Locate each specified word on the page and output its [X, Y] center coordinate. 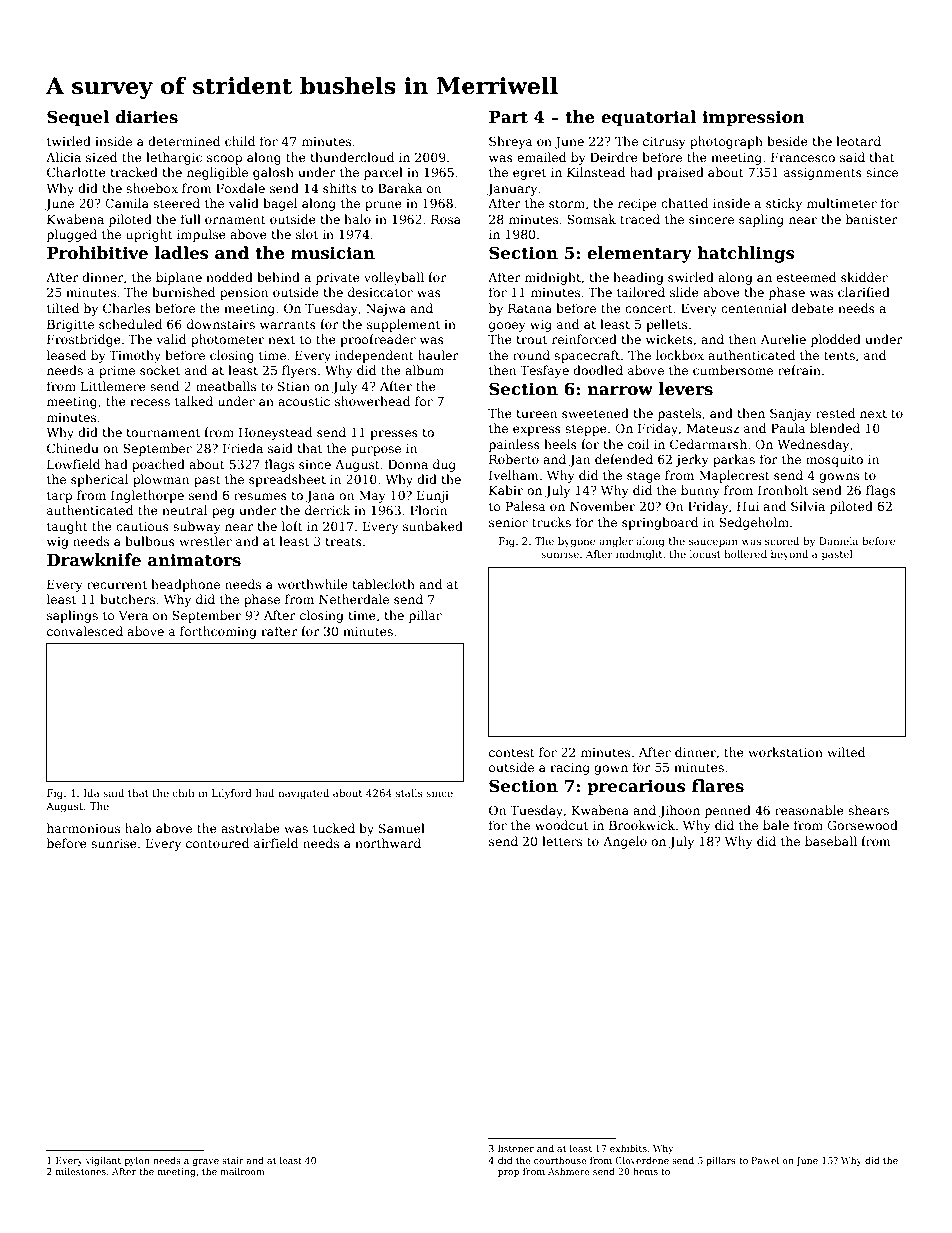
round [531, 355]
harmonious [83, 828]
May [372, 497]
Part [508, 117]
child [240, 141]
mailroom [242, 1171]
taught [67, 527]
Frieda [243, 448]
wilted [846, 752]
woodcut [561, 825]
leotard [858, 141]
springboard [660, 523]
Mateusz [713, 428]
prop [508, 1173]
